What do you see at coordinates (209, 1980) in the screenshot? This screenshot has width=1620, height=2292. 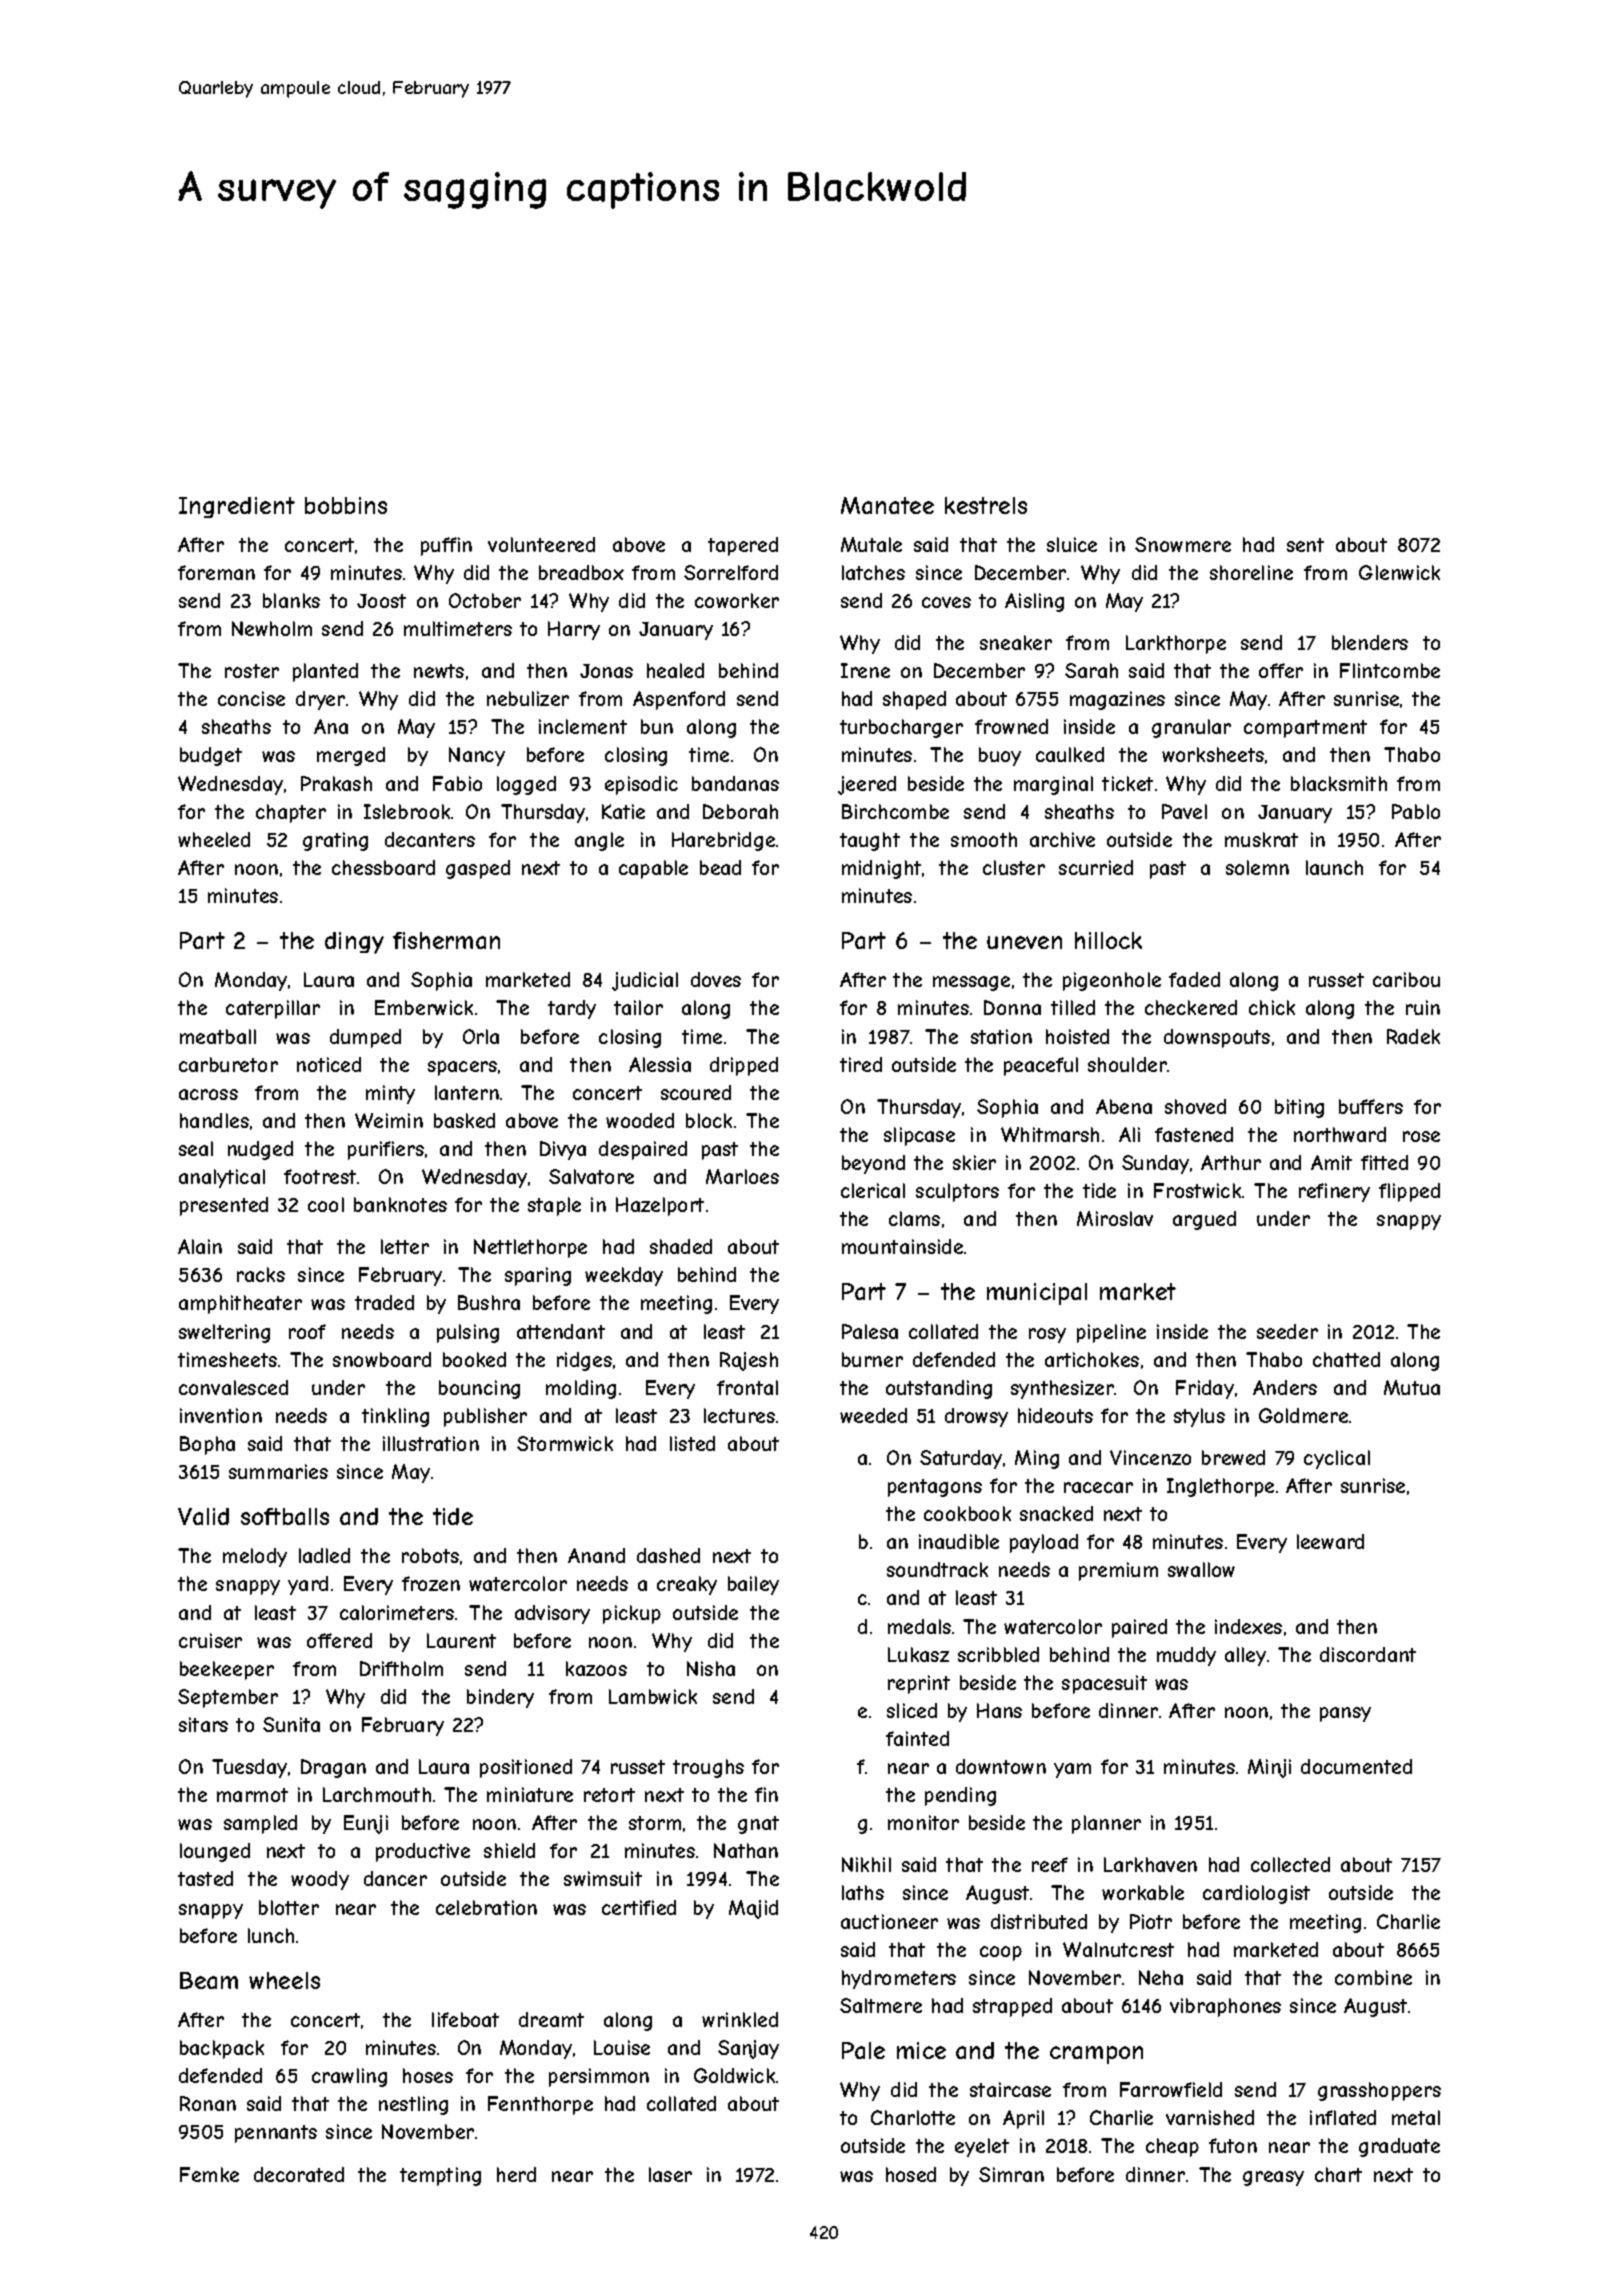 I see `Beam` at bounding box center [209, 1980].
